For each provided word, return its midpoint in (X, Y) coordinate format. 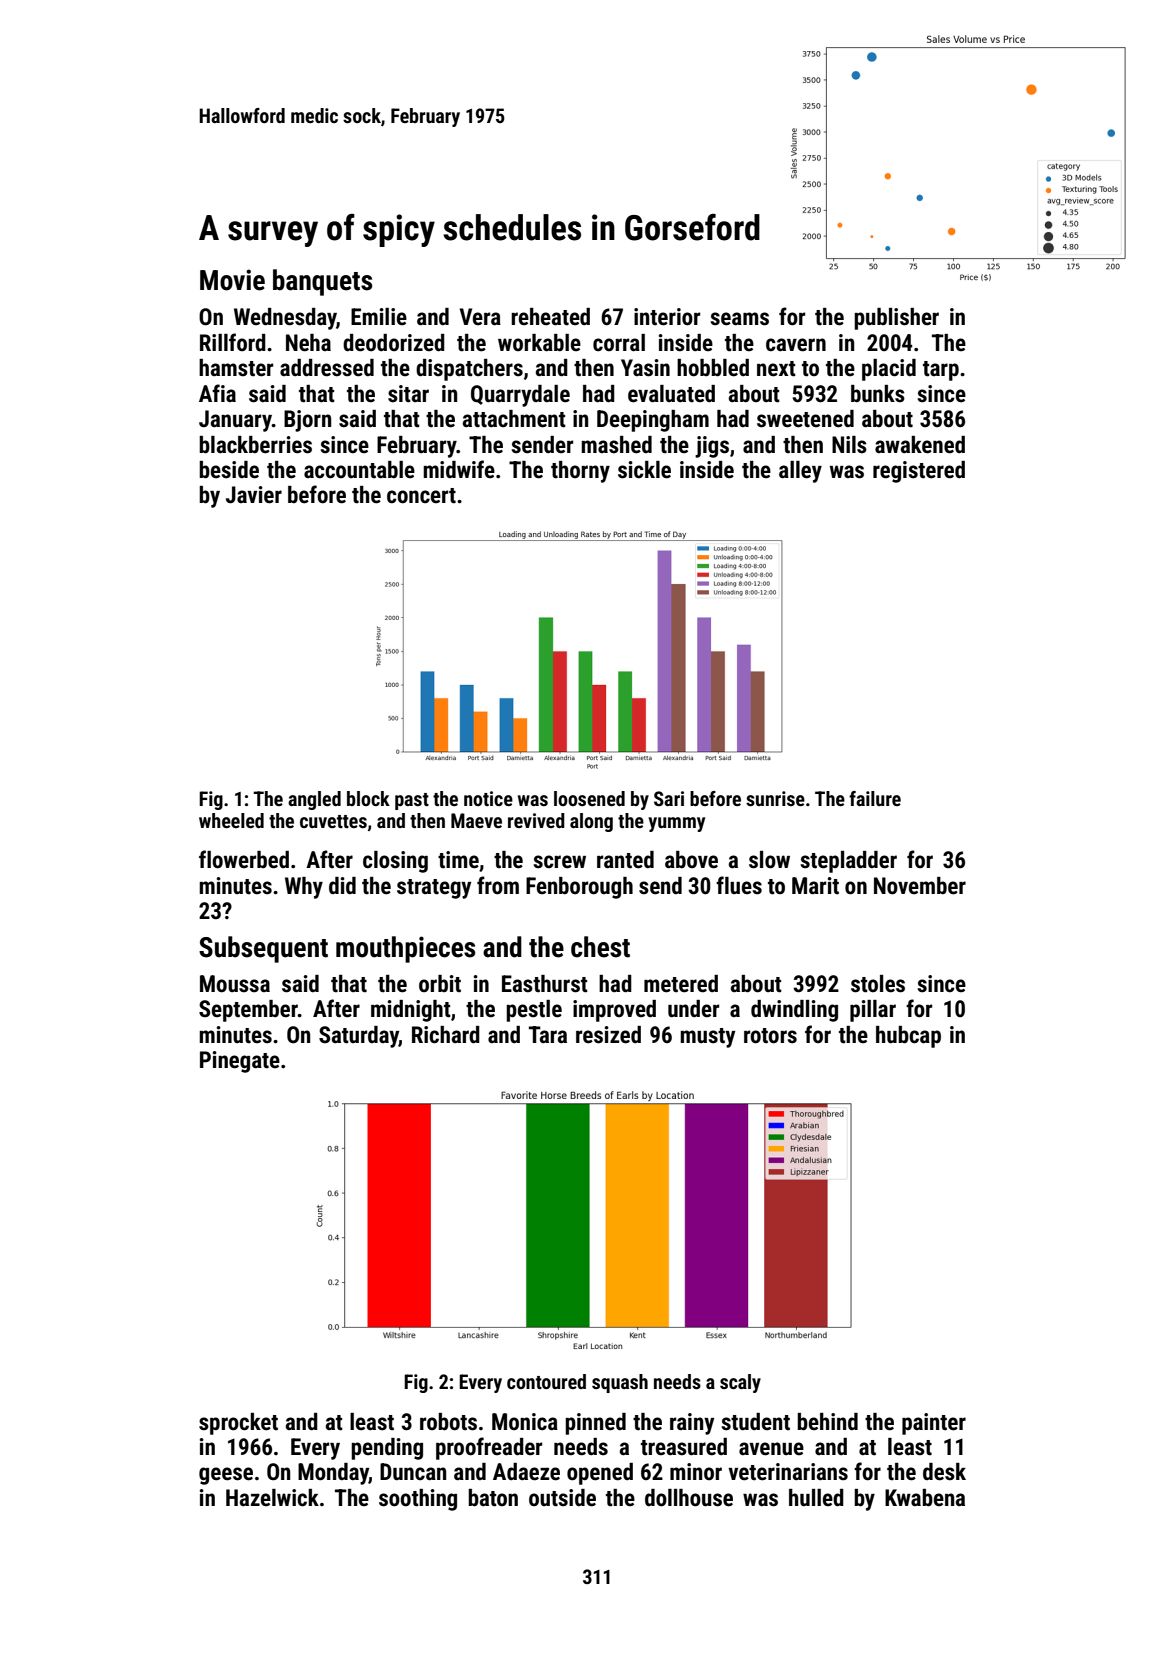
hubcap (908, 1037)
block (368, 798)
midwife (459, 469)
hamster (236, 368)
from (498, 885)
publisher (896, 319)
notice (488, 798)
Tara (548, 1035)
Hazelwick (272, 1498)
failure (875, 798)
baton (493, 1498)
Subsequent (263, 949)
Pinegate (240, 1062)
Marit (815, 886)
